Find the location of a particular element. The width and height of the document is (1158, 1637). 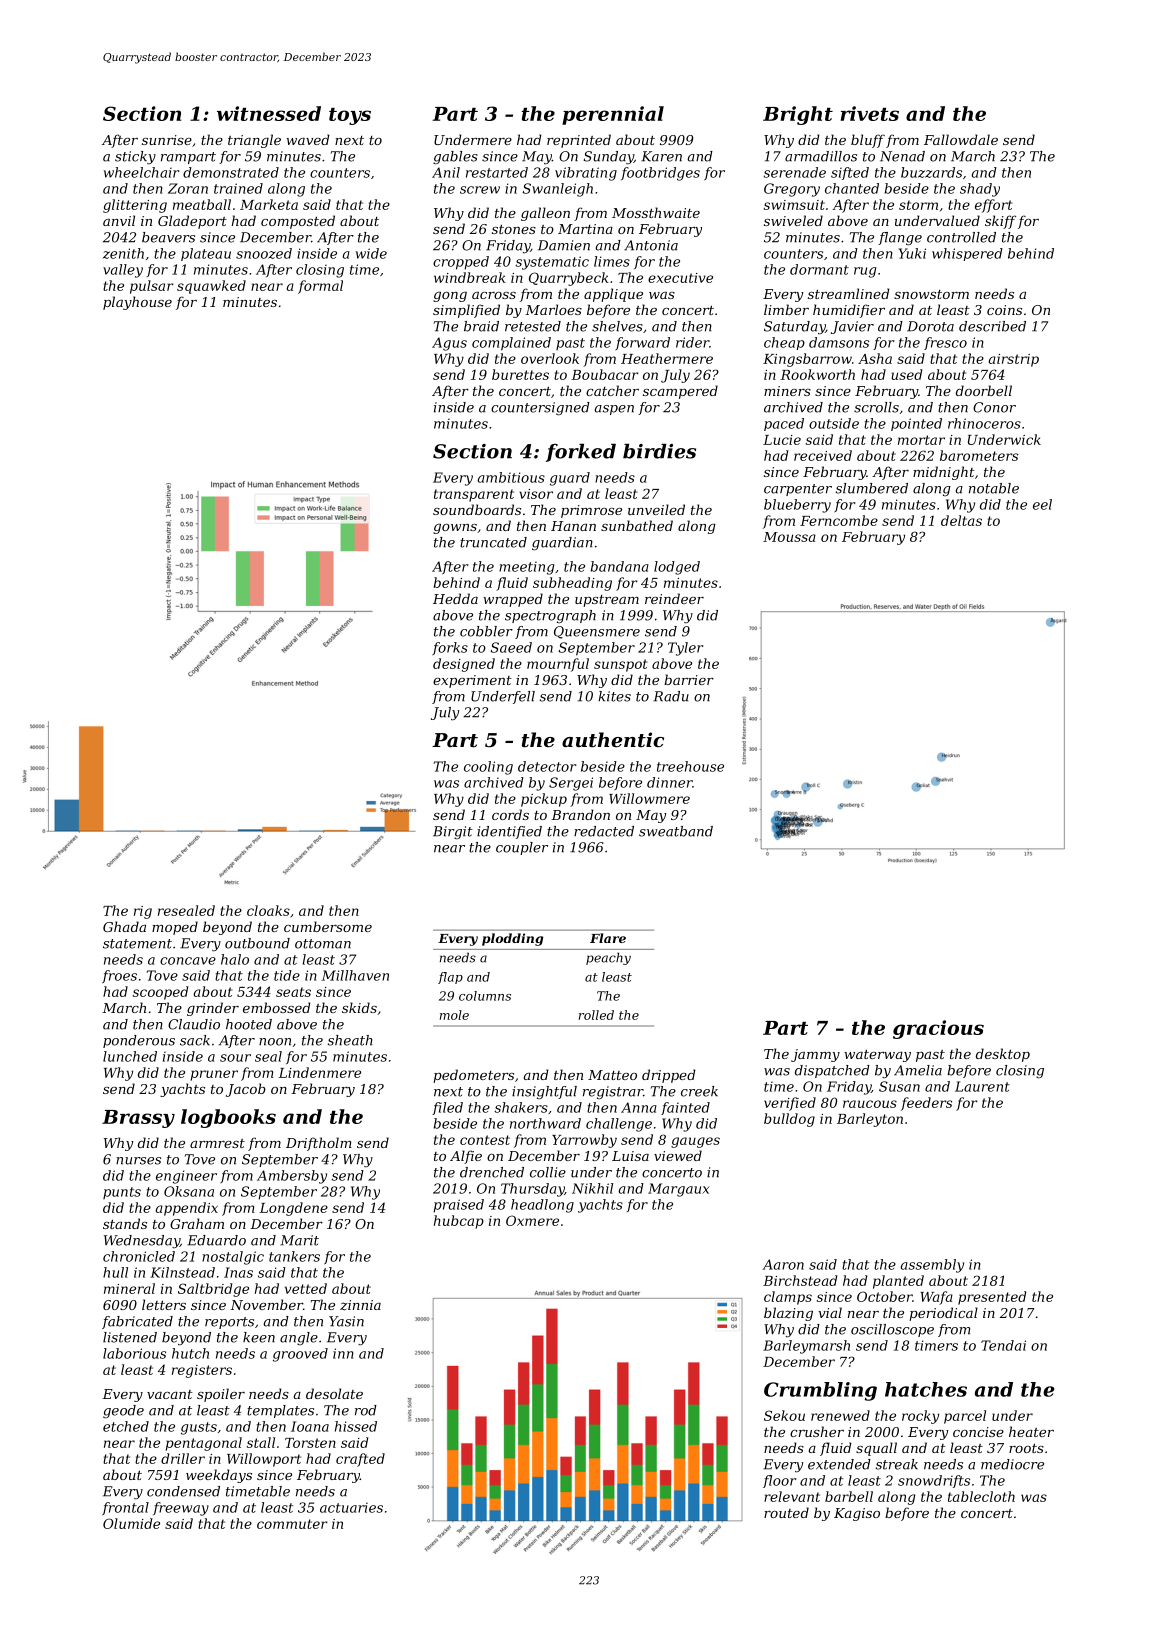

sunrise is located at coordinates (167, 140).
